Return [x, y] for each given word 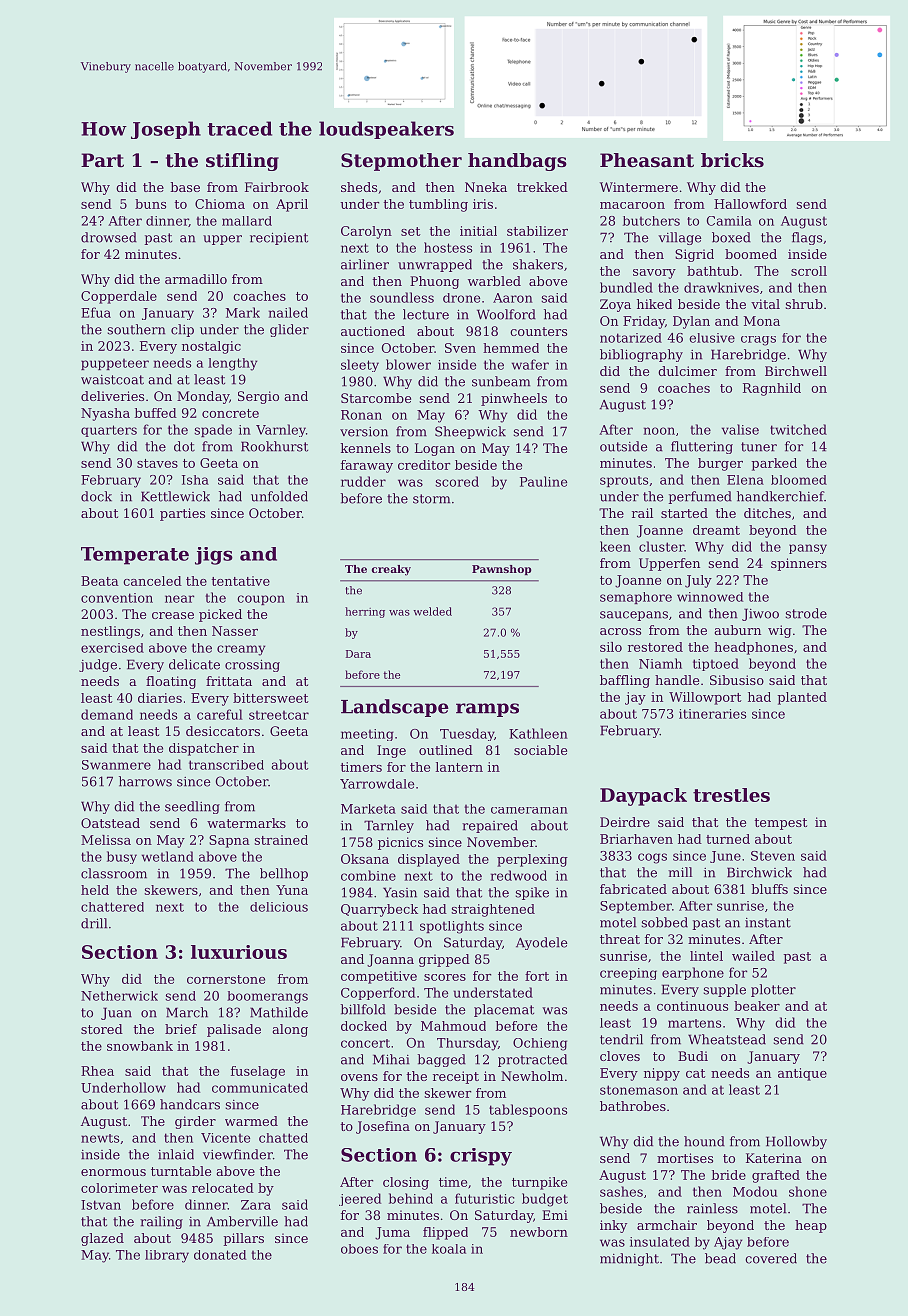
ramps [487, 710]
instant [768, 923]
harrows [145, 781]
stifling [242, 162]
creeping [628, 974]
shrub [804, 304]
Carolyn [366, 232]
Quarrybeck [379, 910]
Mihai [391, 1059]
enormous [113, 1172]
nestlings [110, 632]
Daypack [643, 797]
